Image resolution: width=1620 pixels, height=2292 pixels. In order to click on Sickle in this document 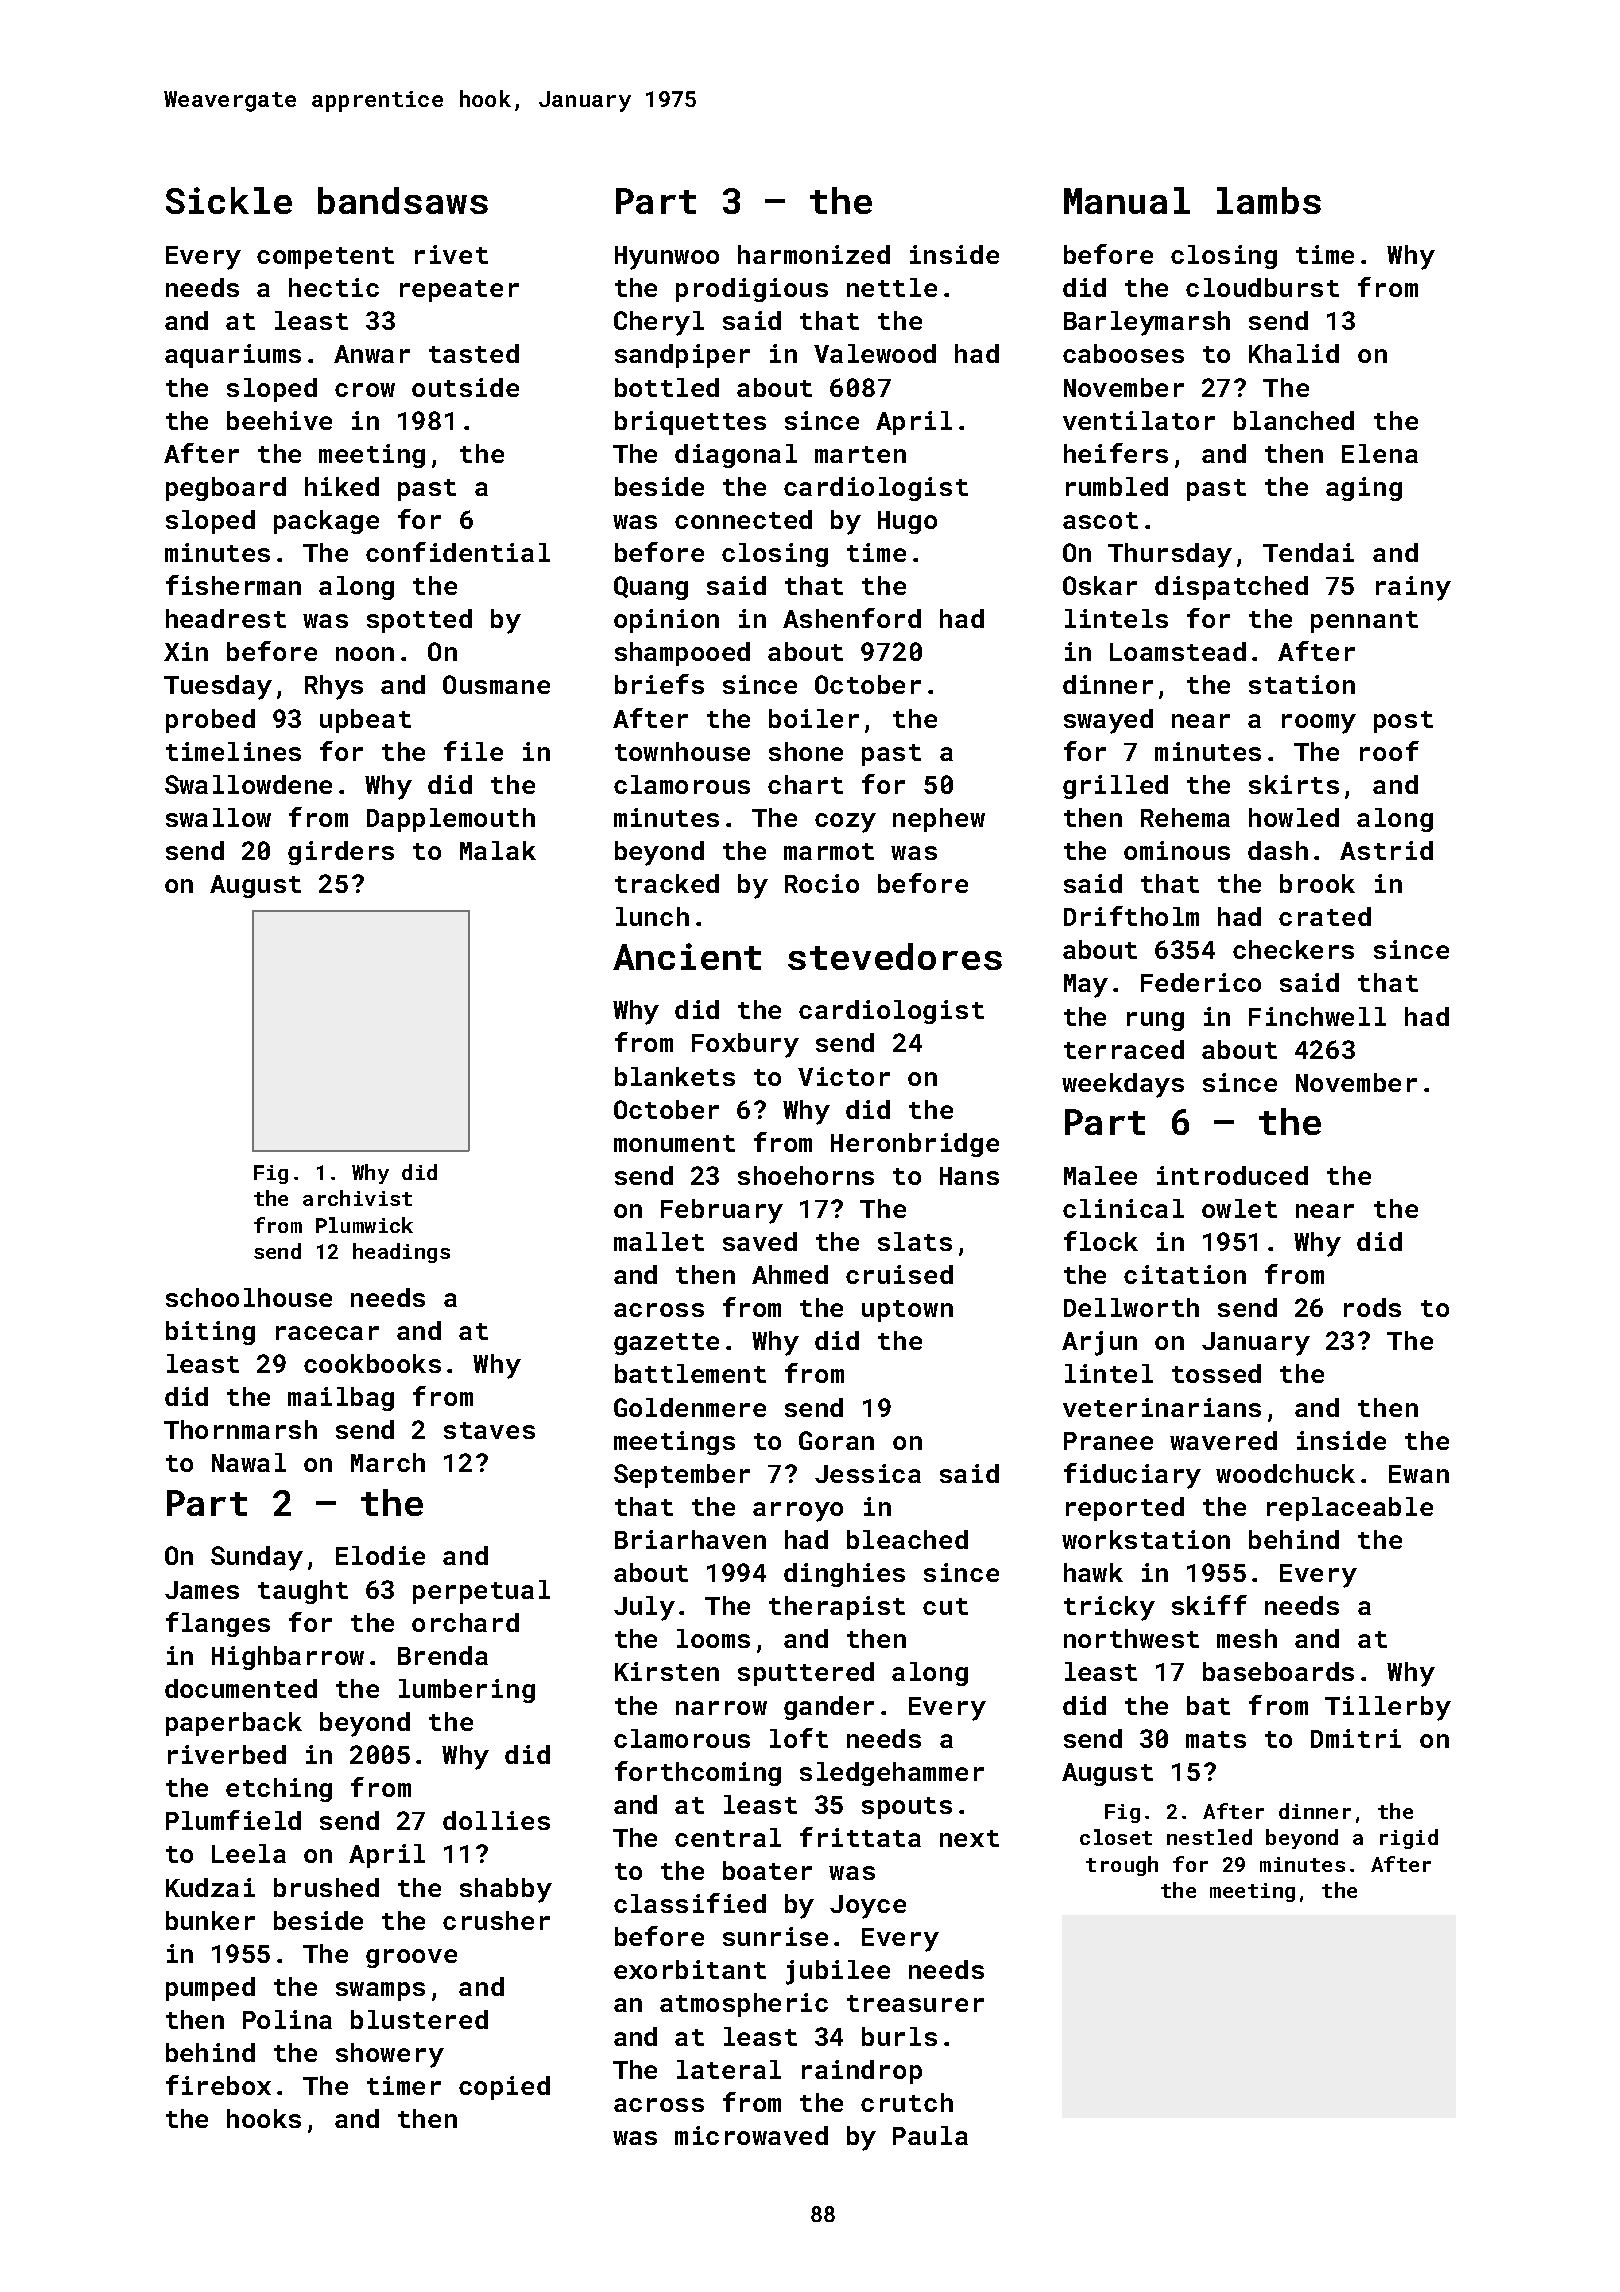, I will do `click(229, 200)`.
